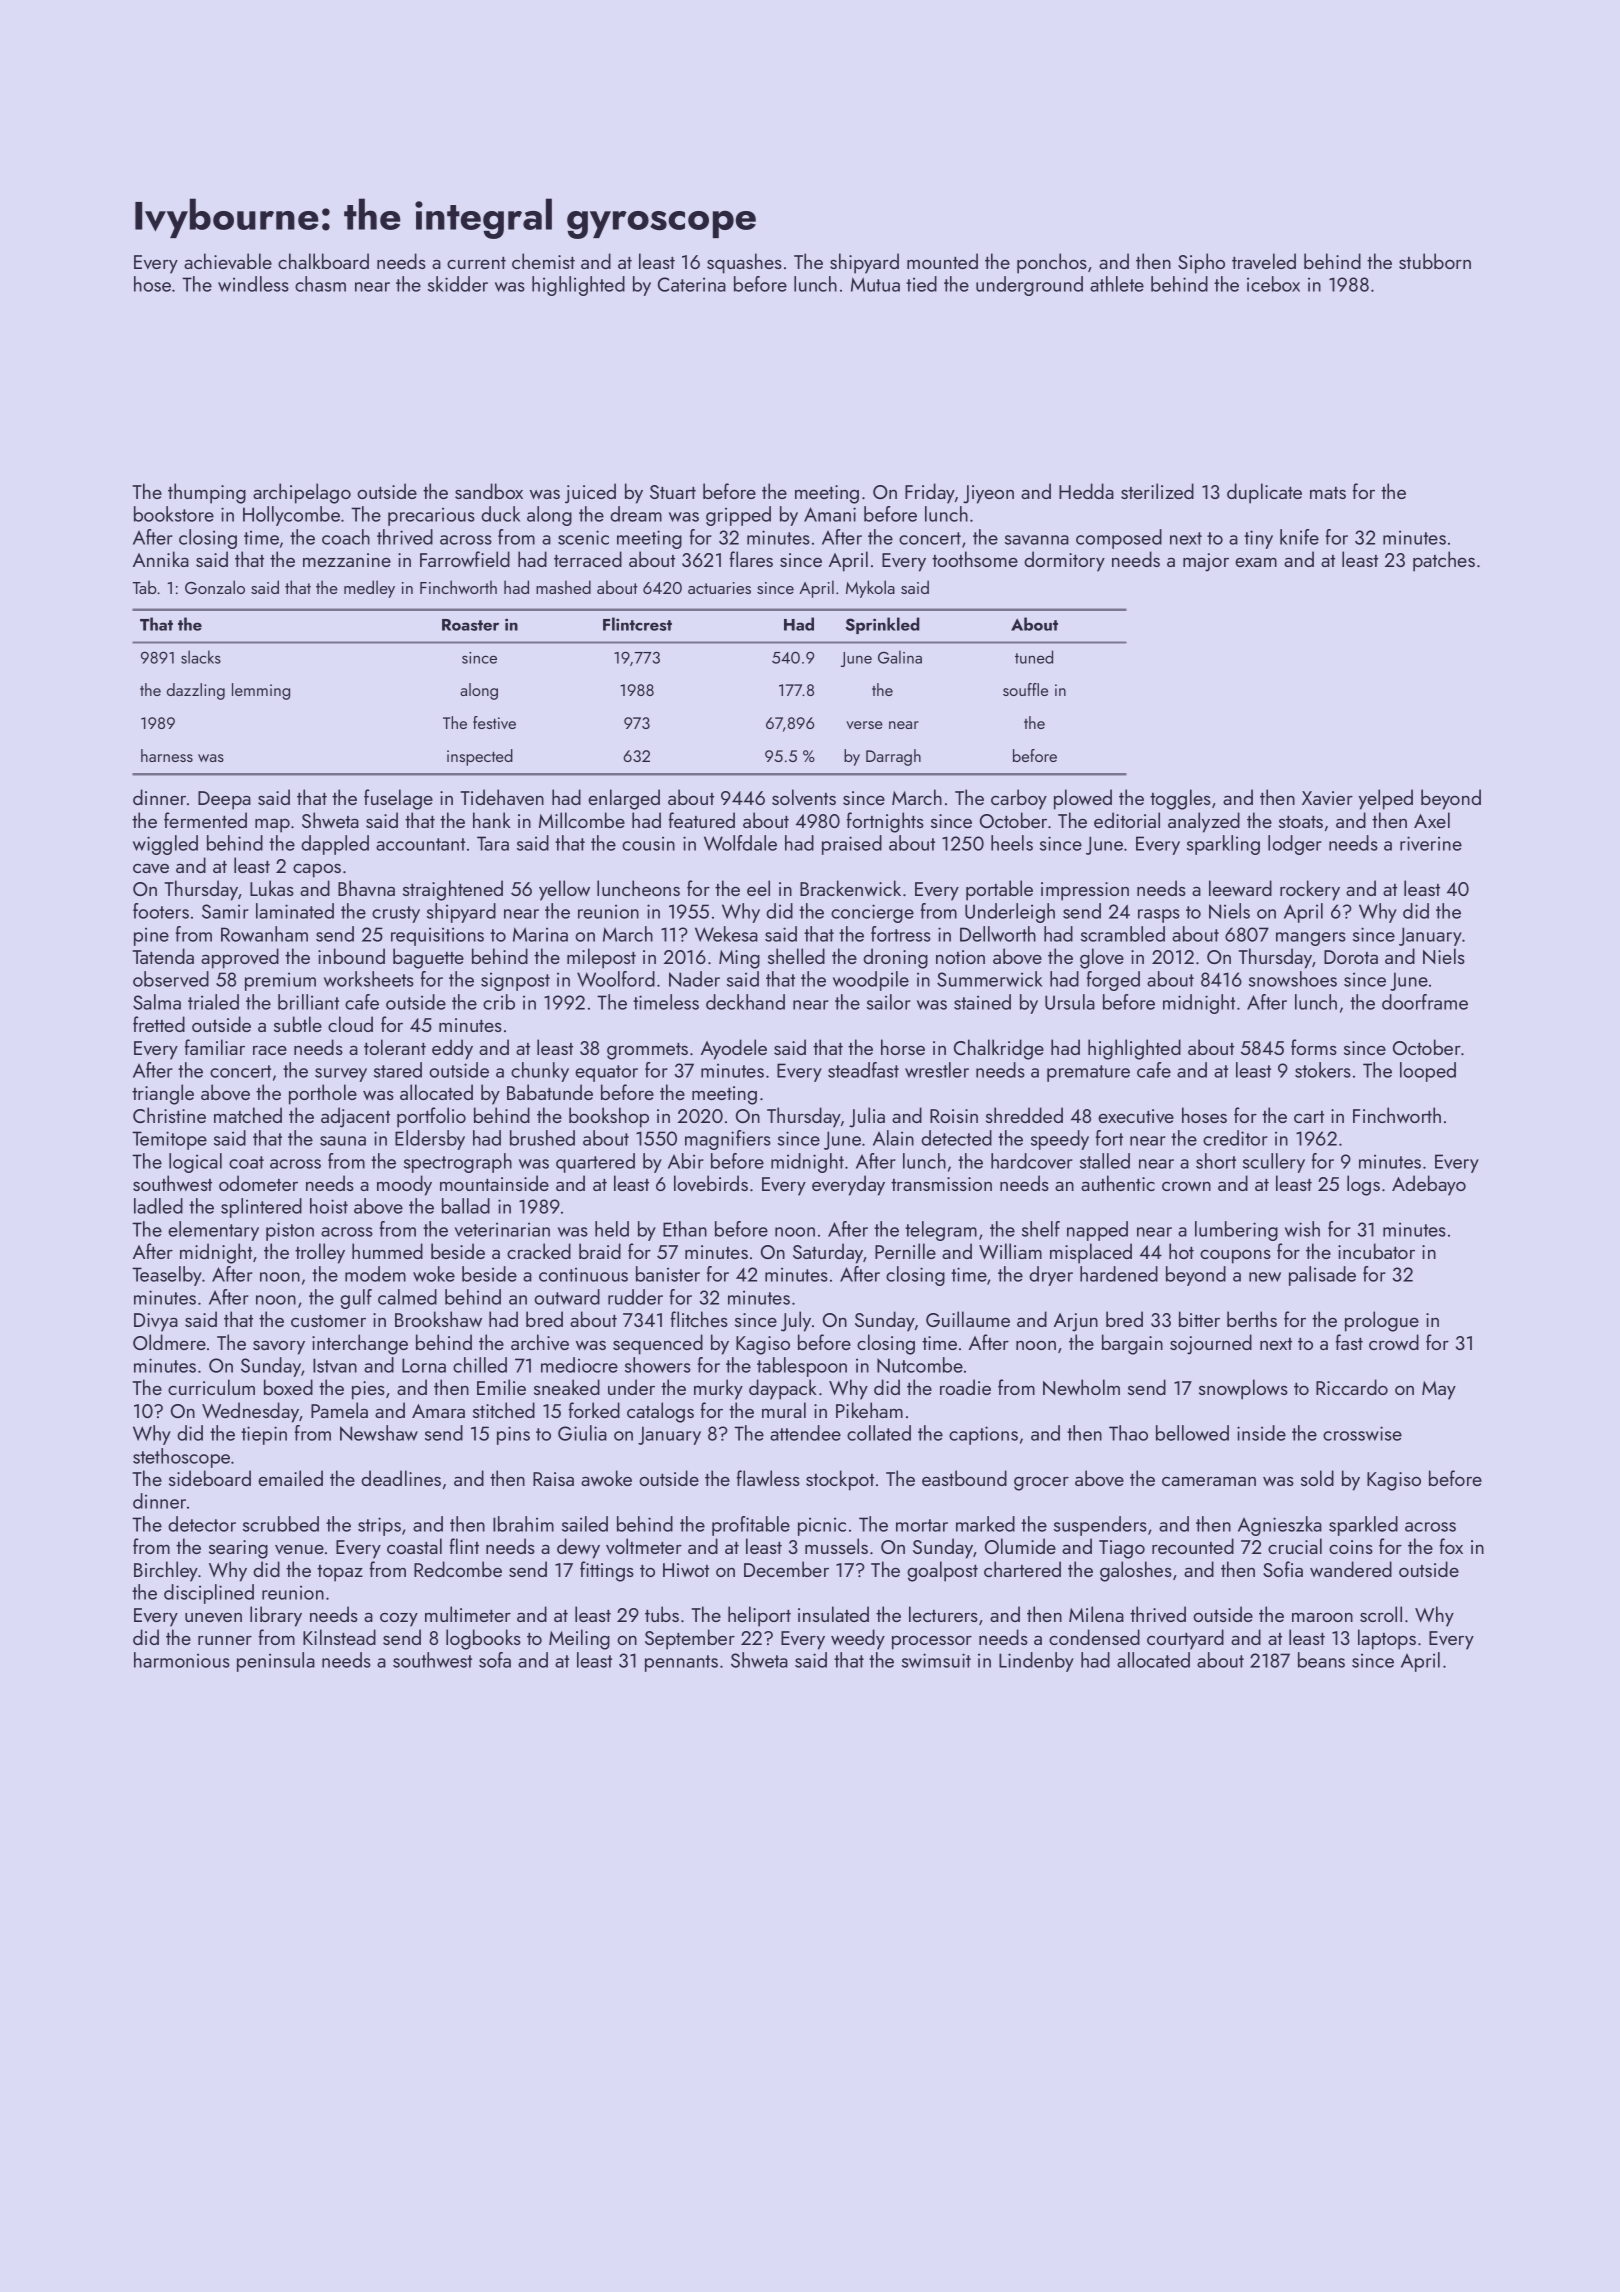 The width and height of the screenshot is (1620, 2292). What do you see at coordinates (281, 1524) in the screenshot?
I see `scrubbed` at bounding box center [281, 1524].
